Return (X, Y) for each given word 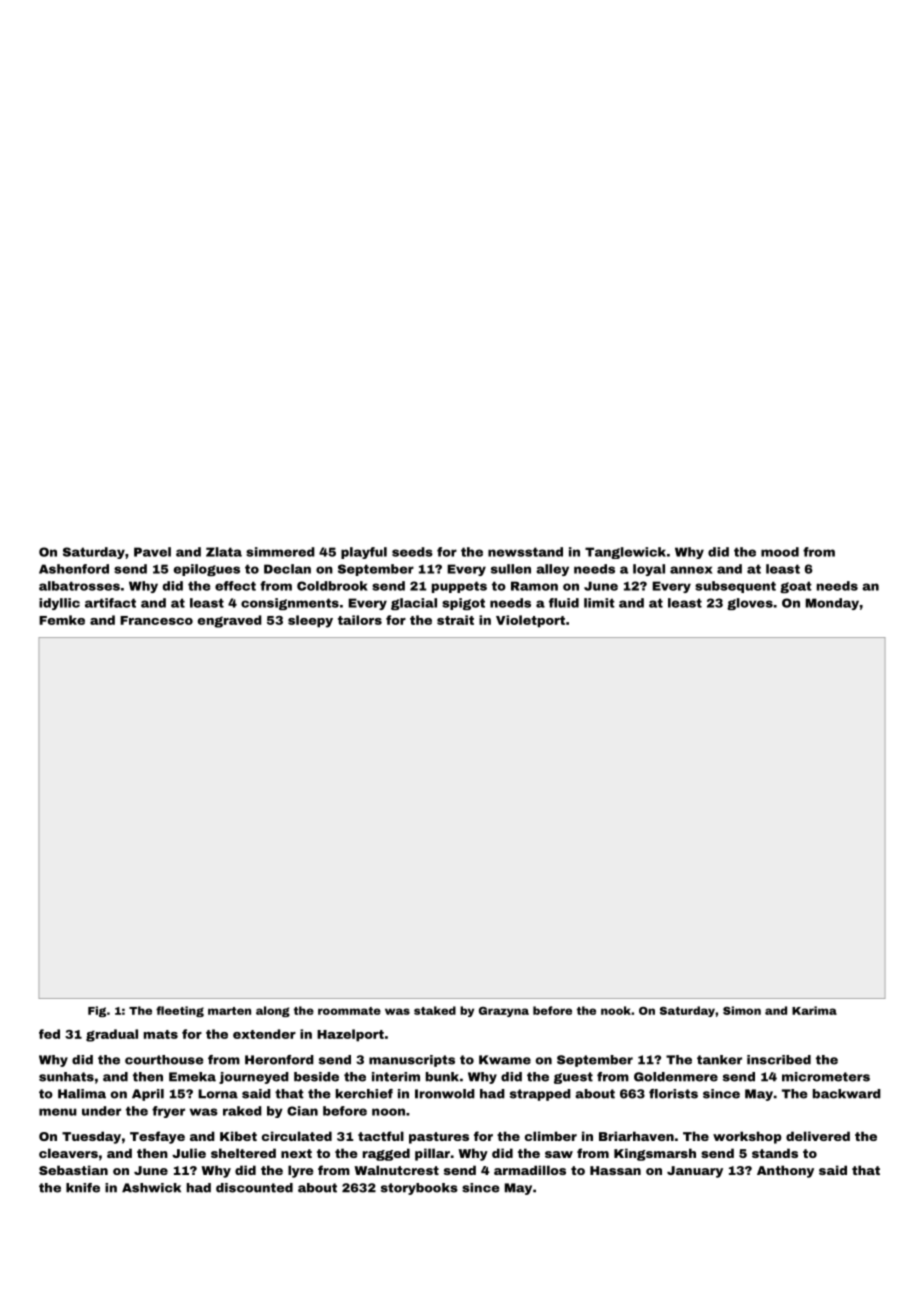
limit (599, 603)
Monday (832, 604)
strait (455, 620)
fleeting (180, 1011)
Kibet (238, 1136)
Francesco (156, 620)
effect (235, 586)
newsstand (525, 552)
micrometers (826, 1077)
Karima (814, 1010)
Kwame (505, 1060)
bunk (442, 1077)
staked (435, 1010)
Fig (97, 1011)
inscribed (779, 1060)
